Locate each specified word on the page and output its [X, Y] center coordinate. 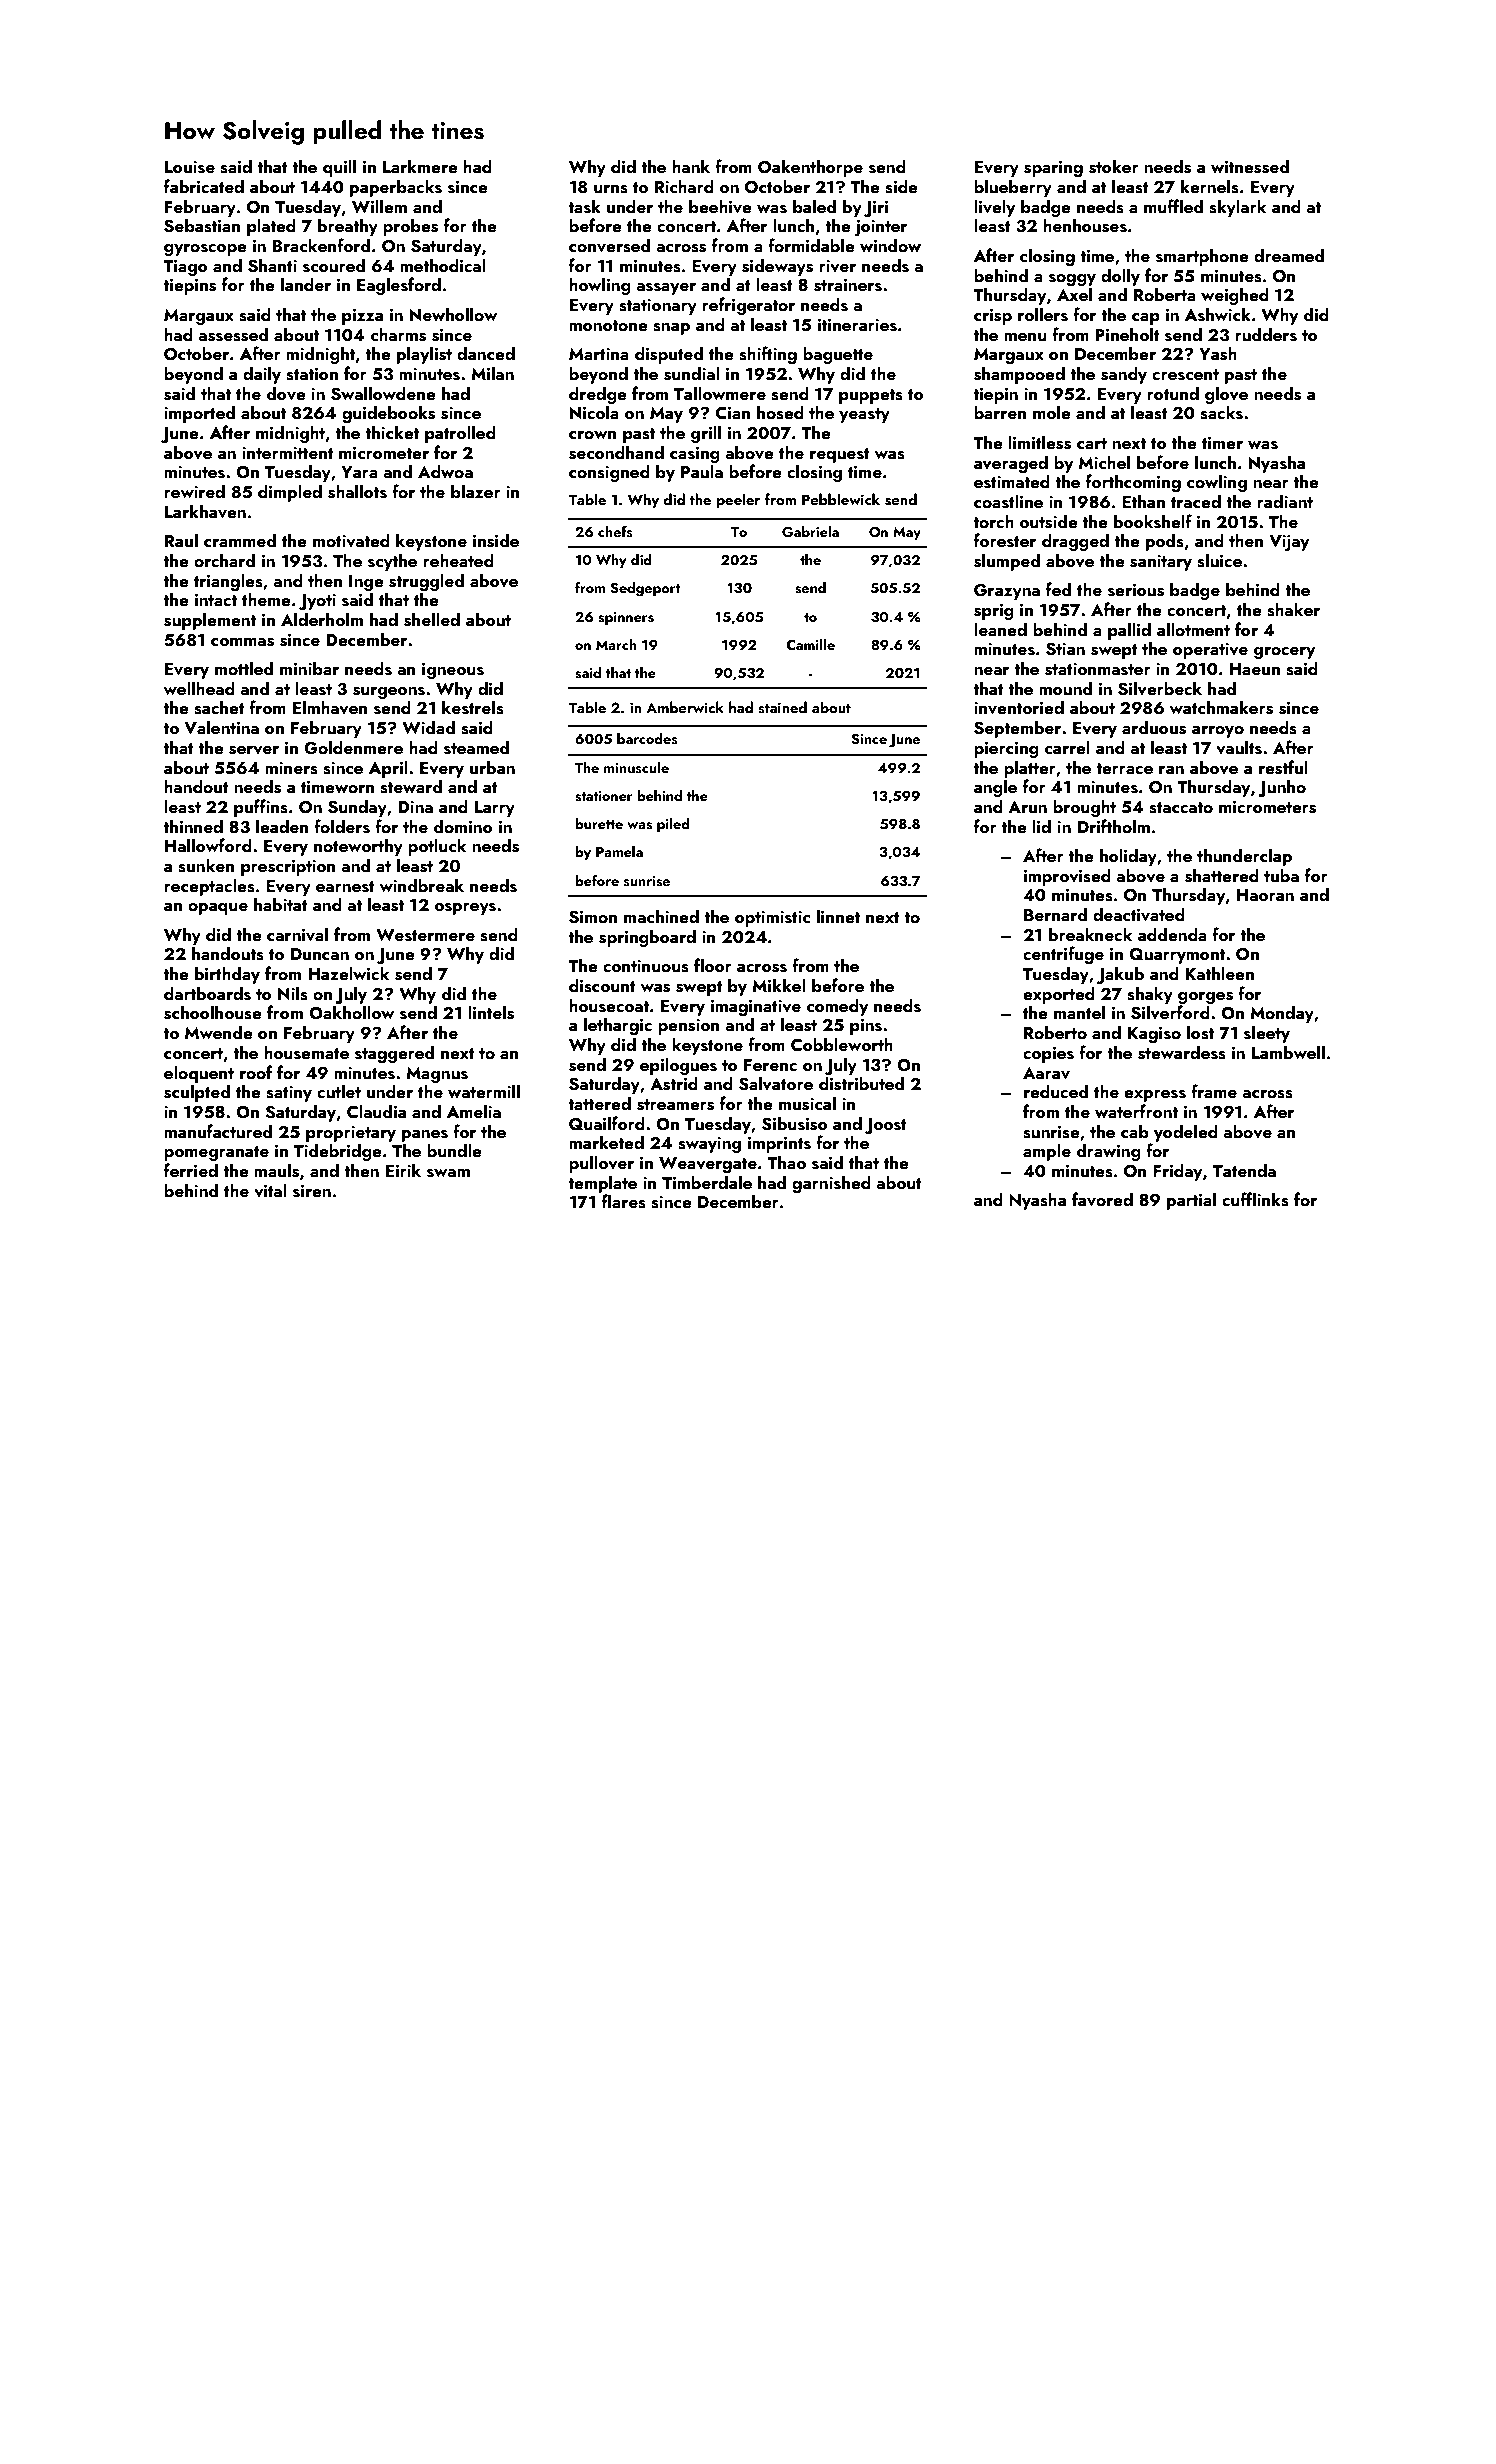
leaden [282, 826]
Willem [379, 206]
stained [782, 707]
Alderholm [322, 619]
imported [199, 414]
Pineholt [1127, 334]
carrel [1067, 747]
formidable [811, 245]
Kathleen [1219, 973]
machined [661, 916]
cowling [1217, 483]
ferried [191, 1170]
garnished [831, 1184]
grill [706, 434]
